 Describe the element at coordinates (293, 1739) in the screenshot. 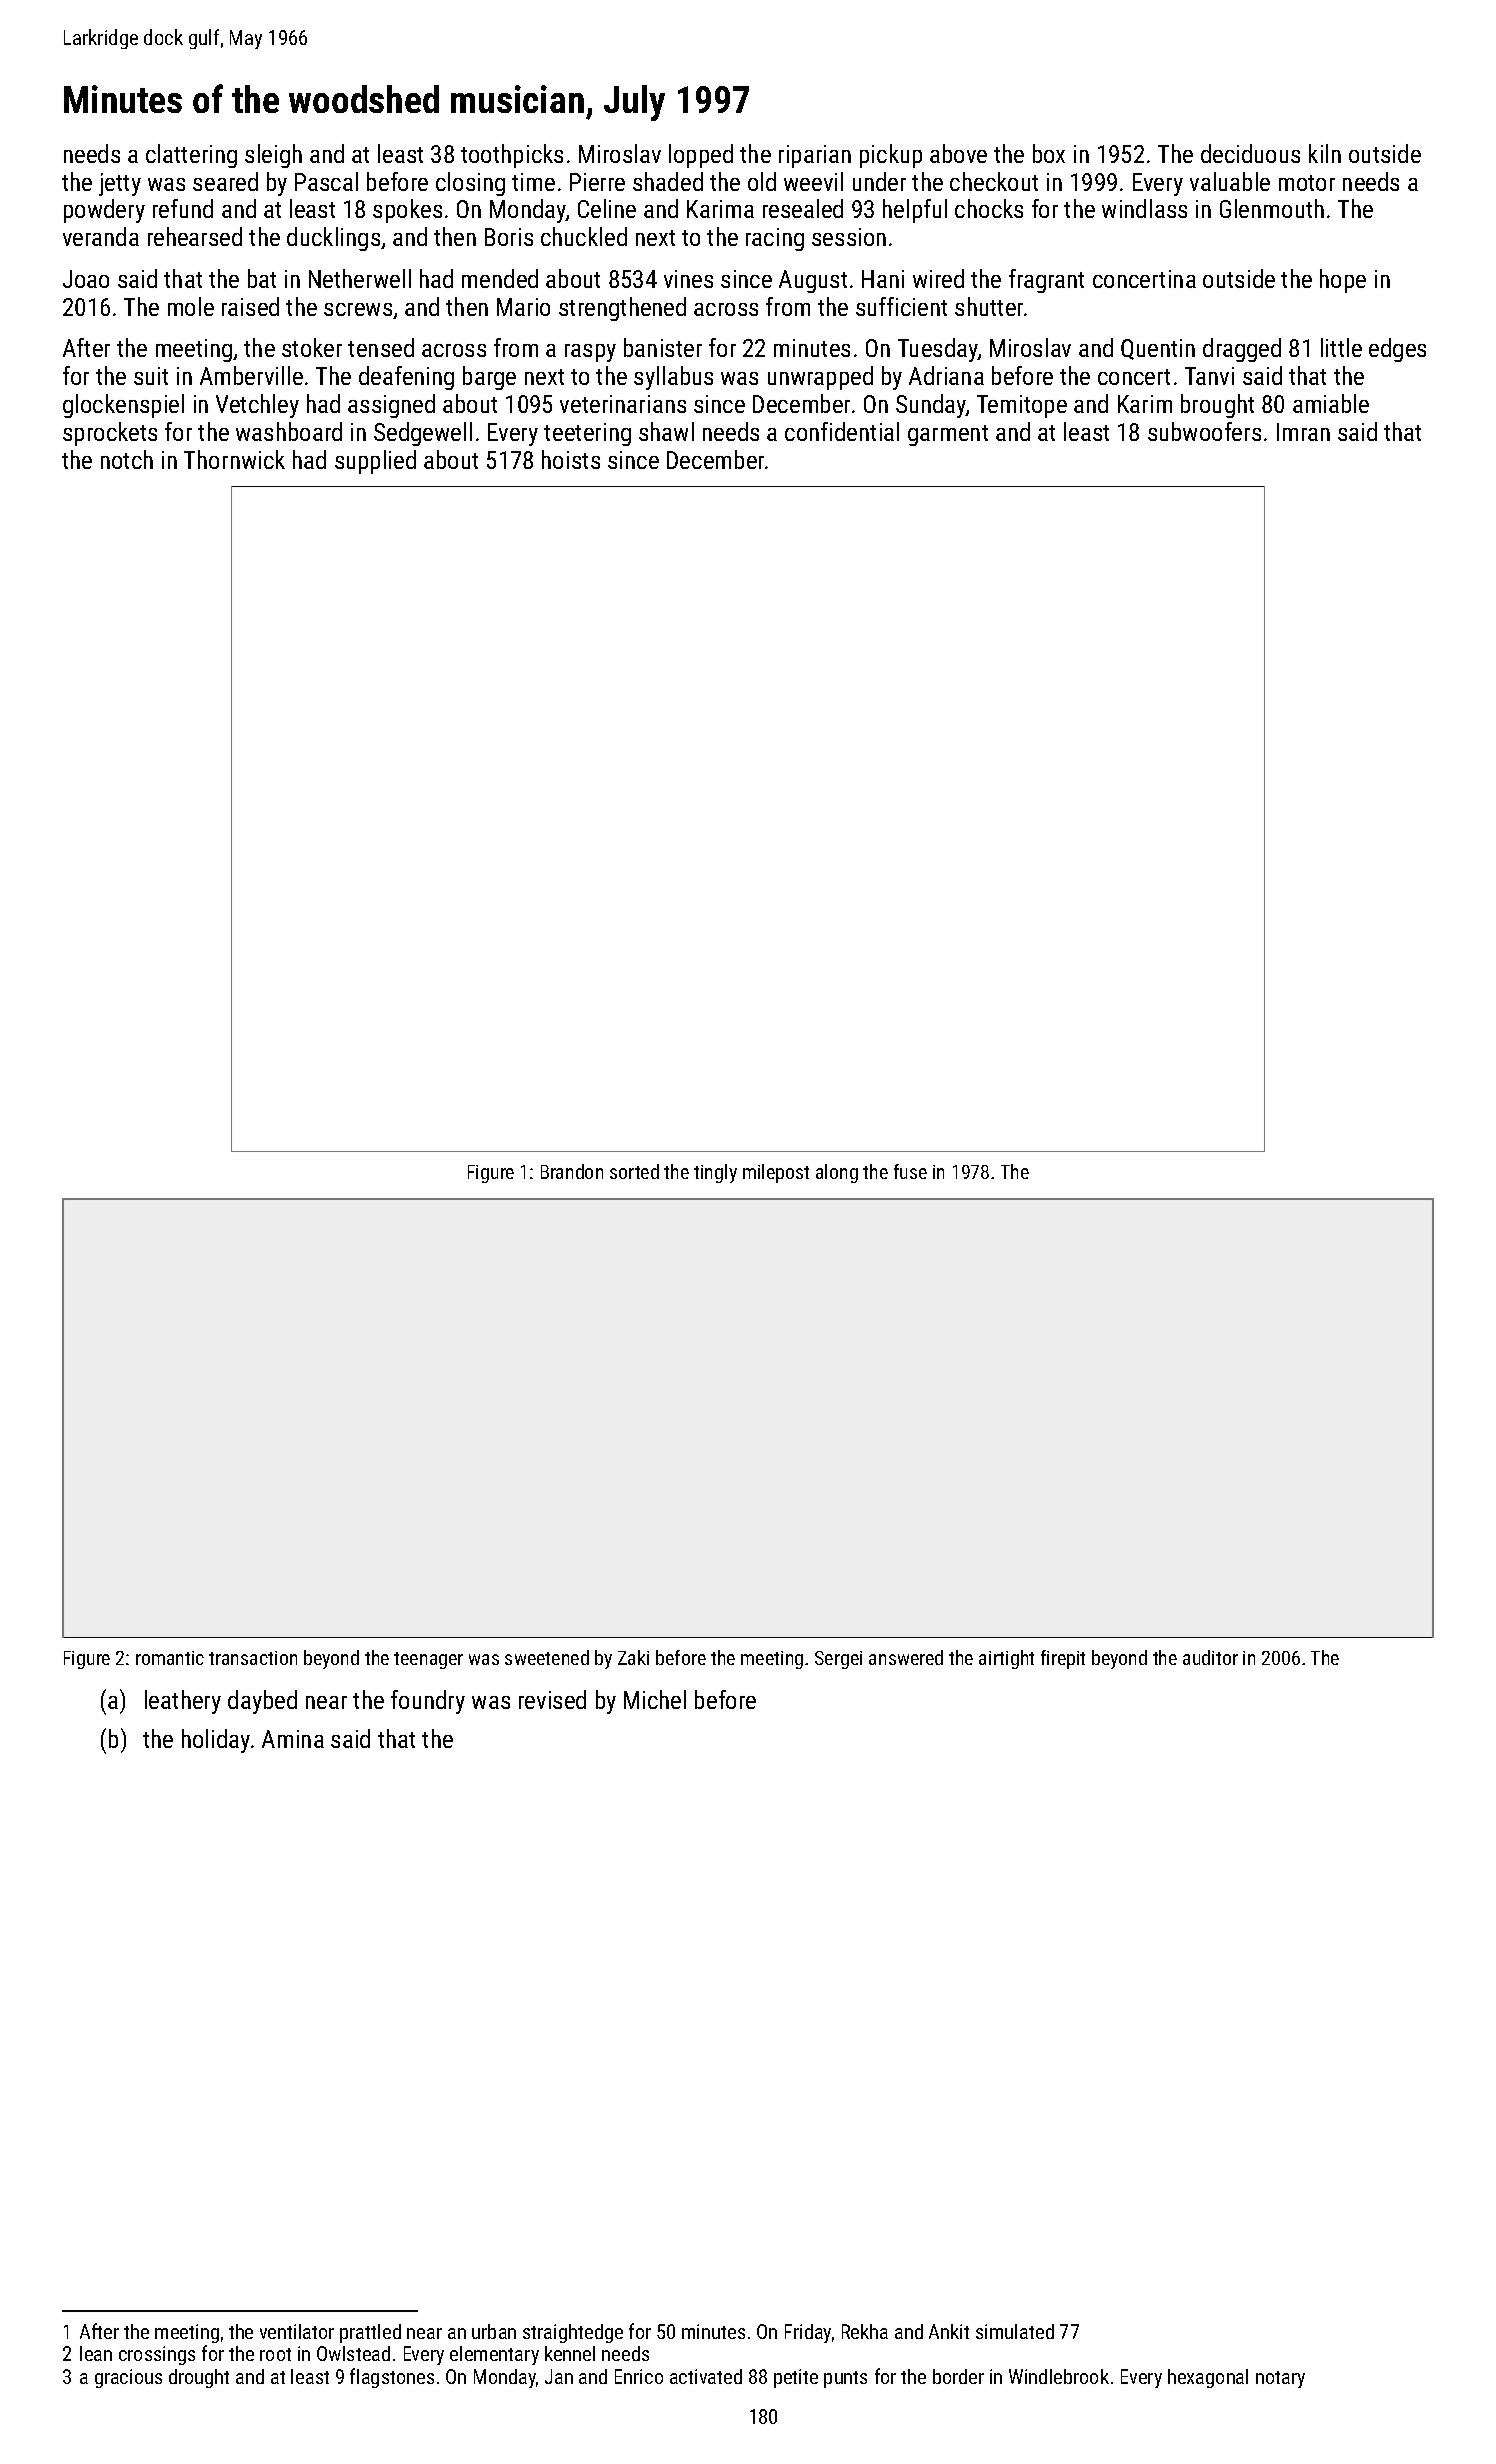

I see `Amina` at that location.
